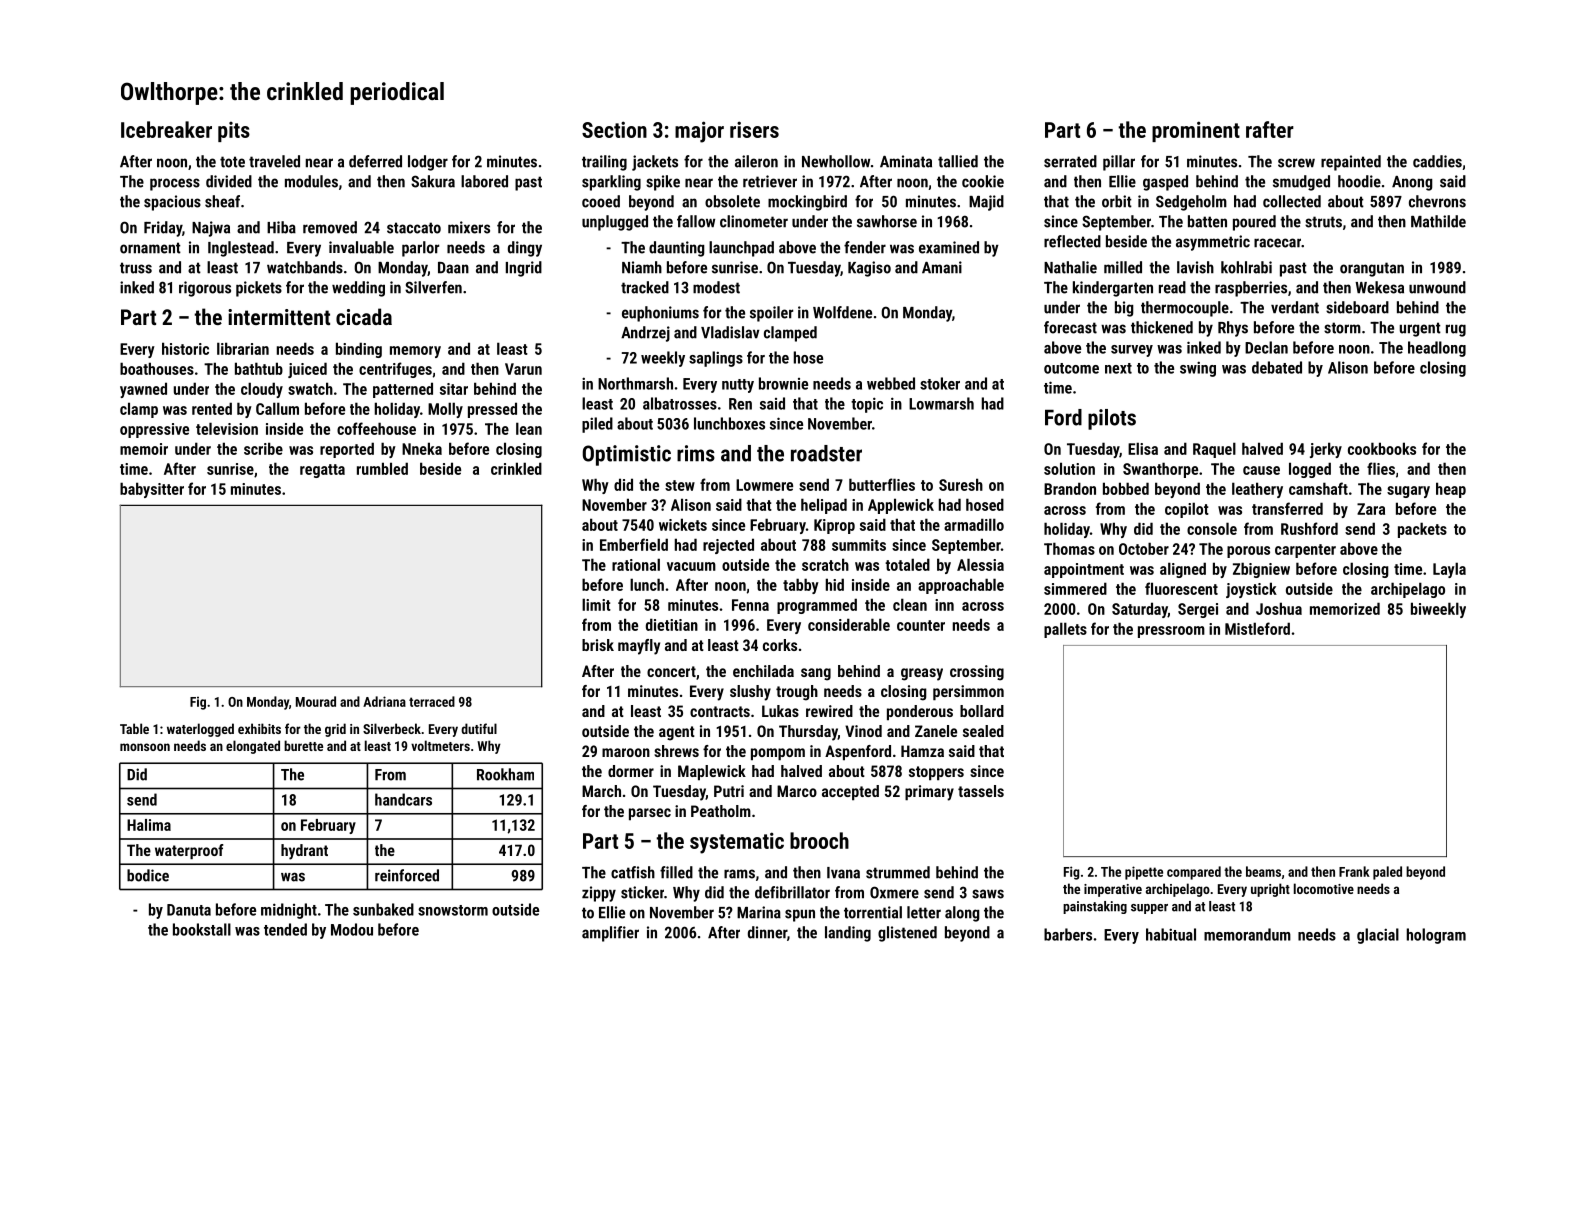 Image resolution: width=1586 pixels, height=1225 pixels. I want to click on bookstall, so click(202, 929).
